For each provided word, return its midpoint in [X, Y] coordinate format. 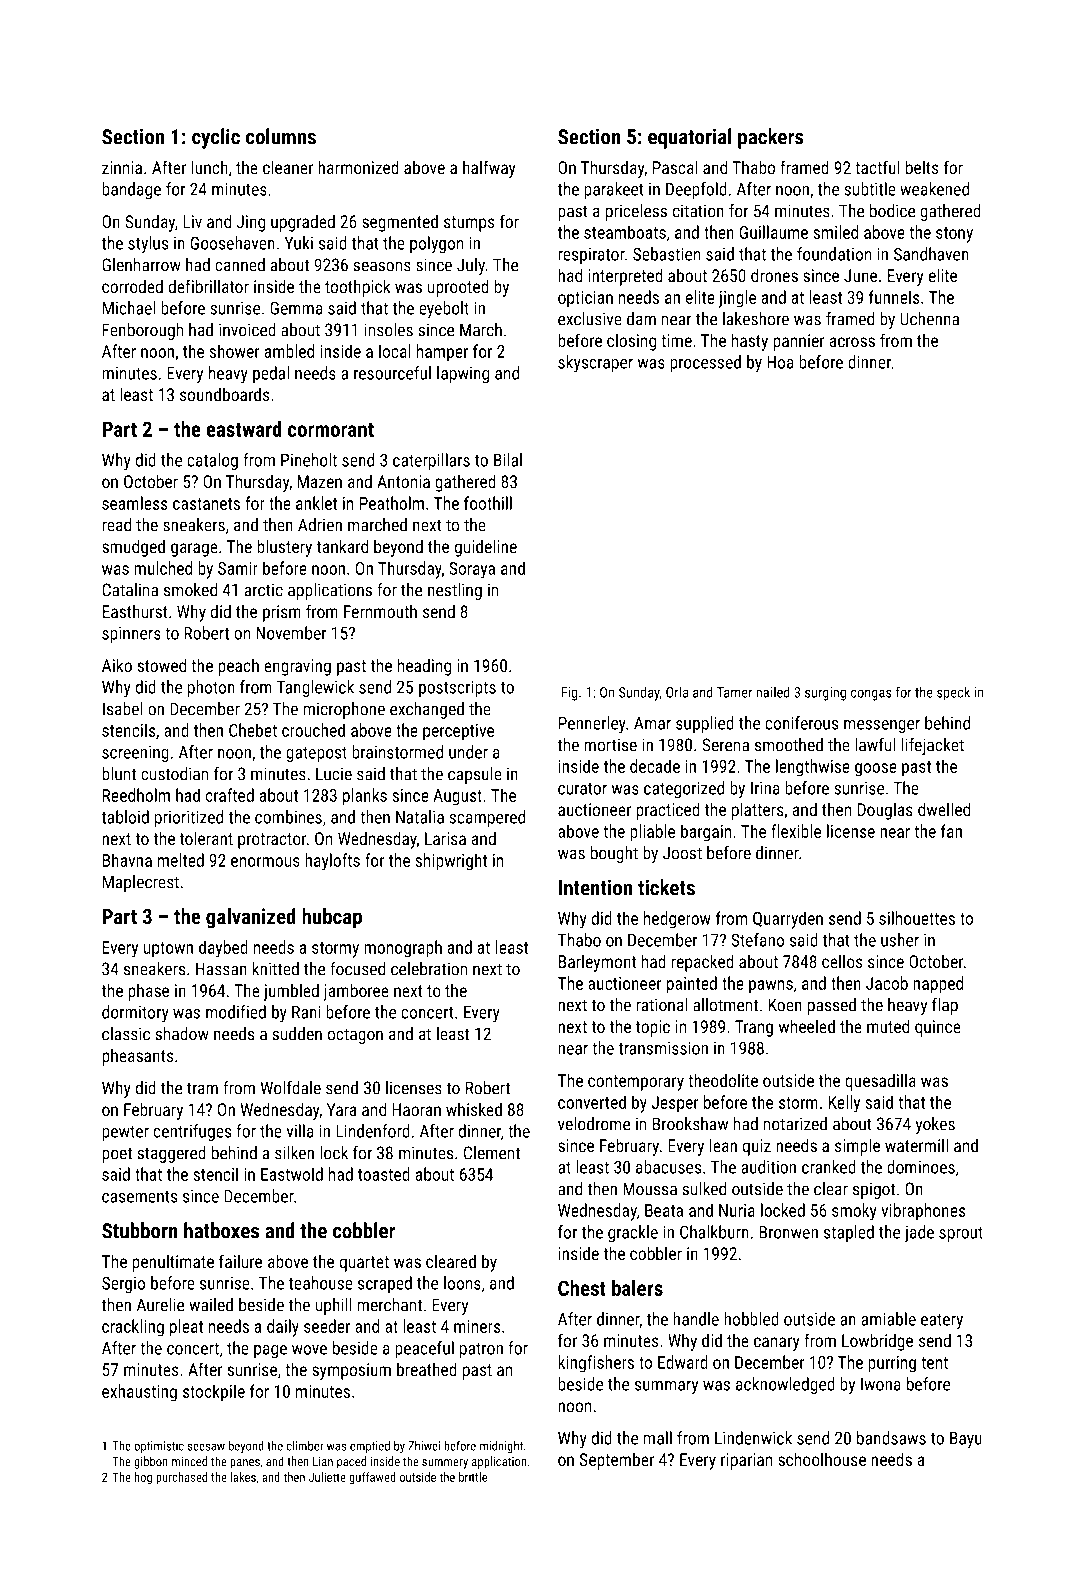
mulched [163, 568]
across [852, 342]
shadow [182, 1034]
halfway [489, 169]
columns [281, 136]
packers [771, 138]
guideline [486, 548]
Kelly [844, 1104]
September [617, 1461]
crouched [313, 730]
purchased [181, 1478]
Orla [677, 692]
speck [953, 693]
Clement [492, 1153]
